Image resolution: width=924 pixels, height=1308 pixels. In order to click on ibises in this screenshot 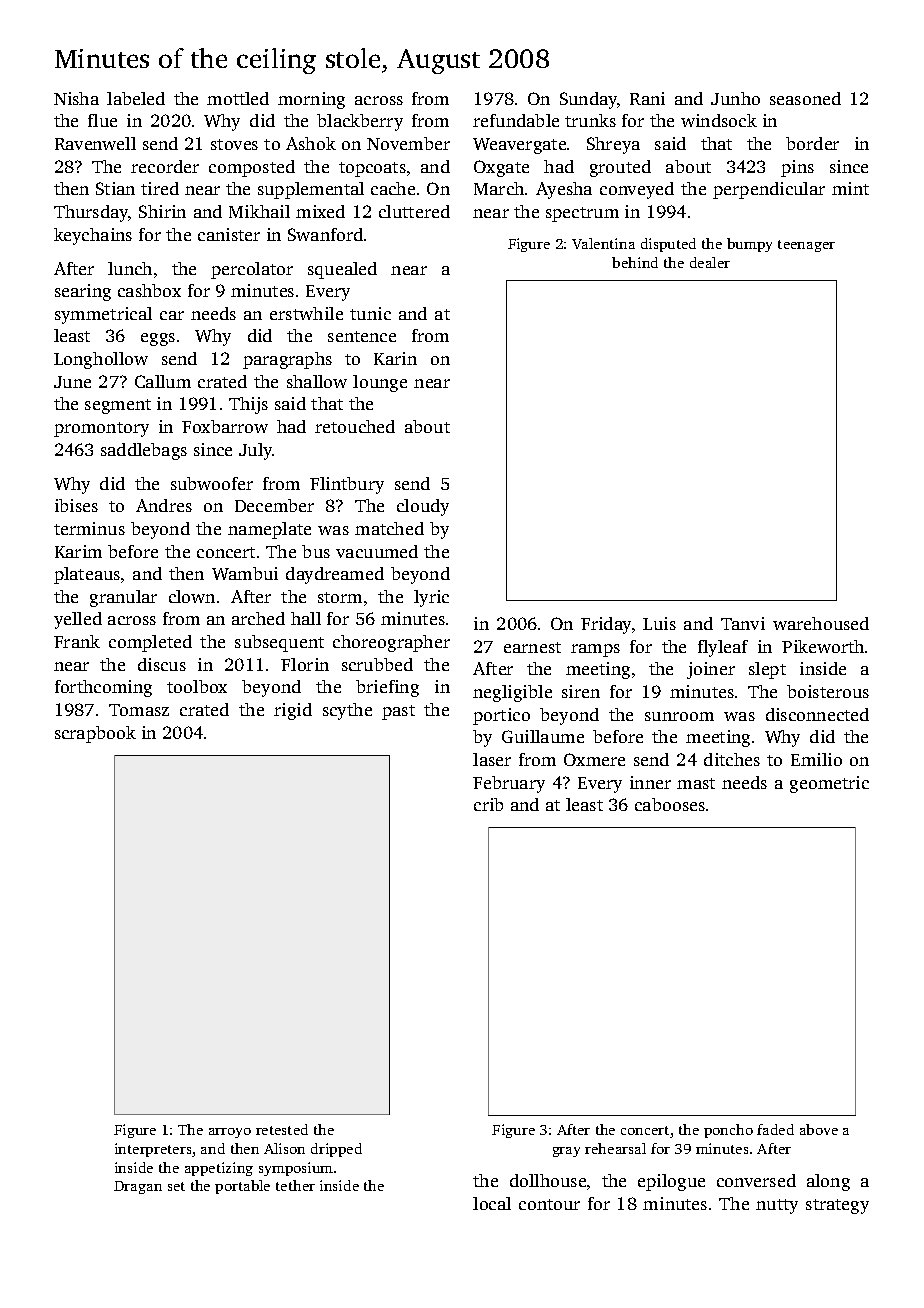, I will do `click(76, 505)`.
